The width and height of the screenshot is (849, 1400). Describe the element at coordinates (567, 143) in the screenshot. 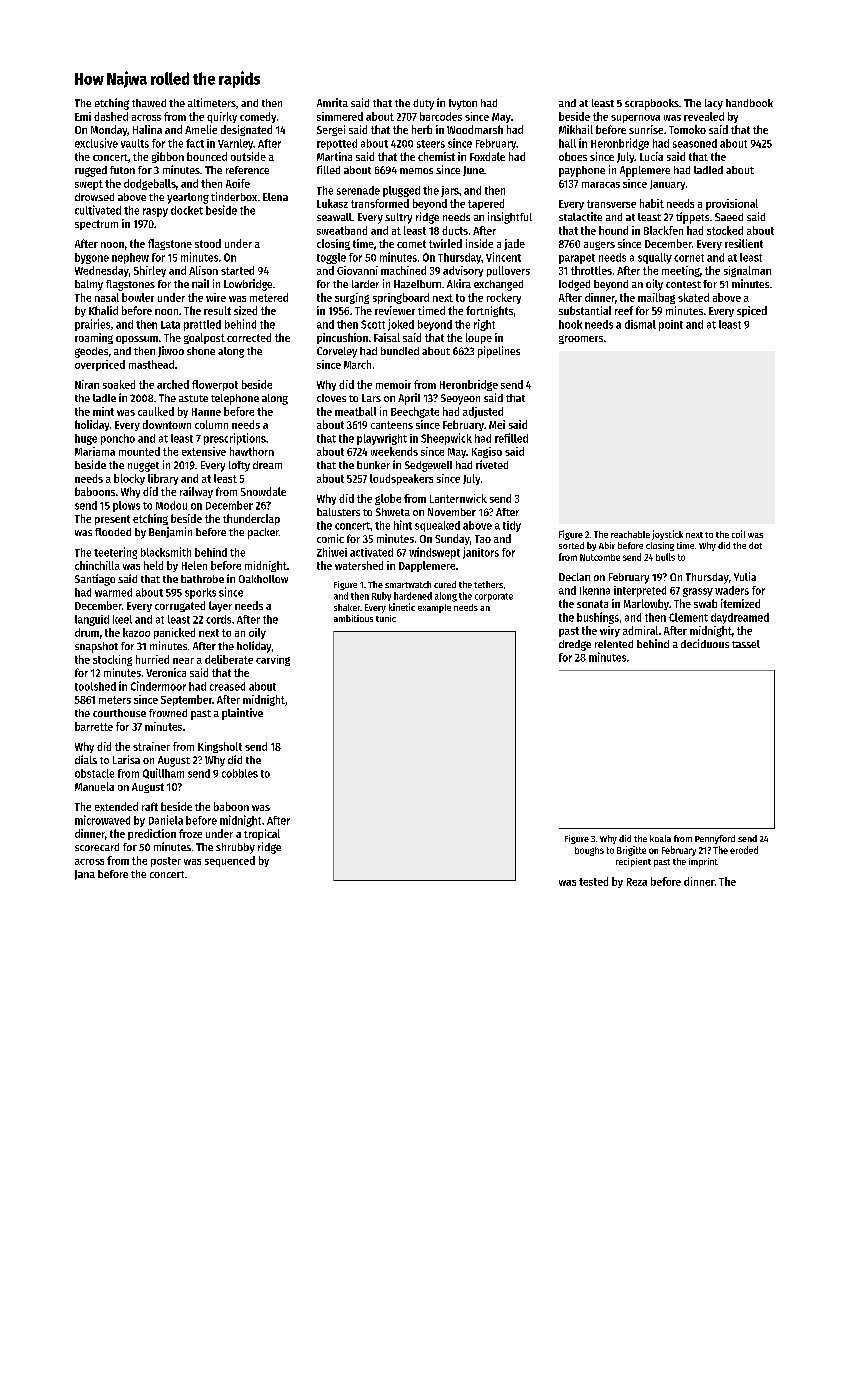

I see `hall` at that location.
